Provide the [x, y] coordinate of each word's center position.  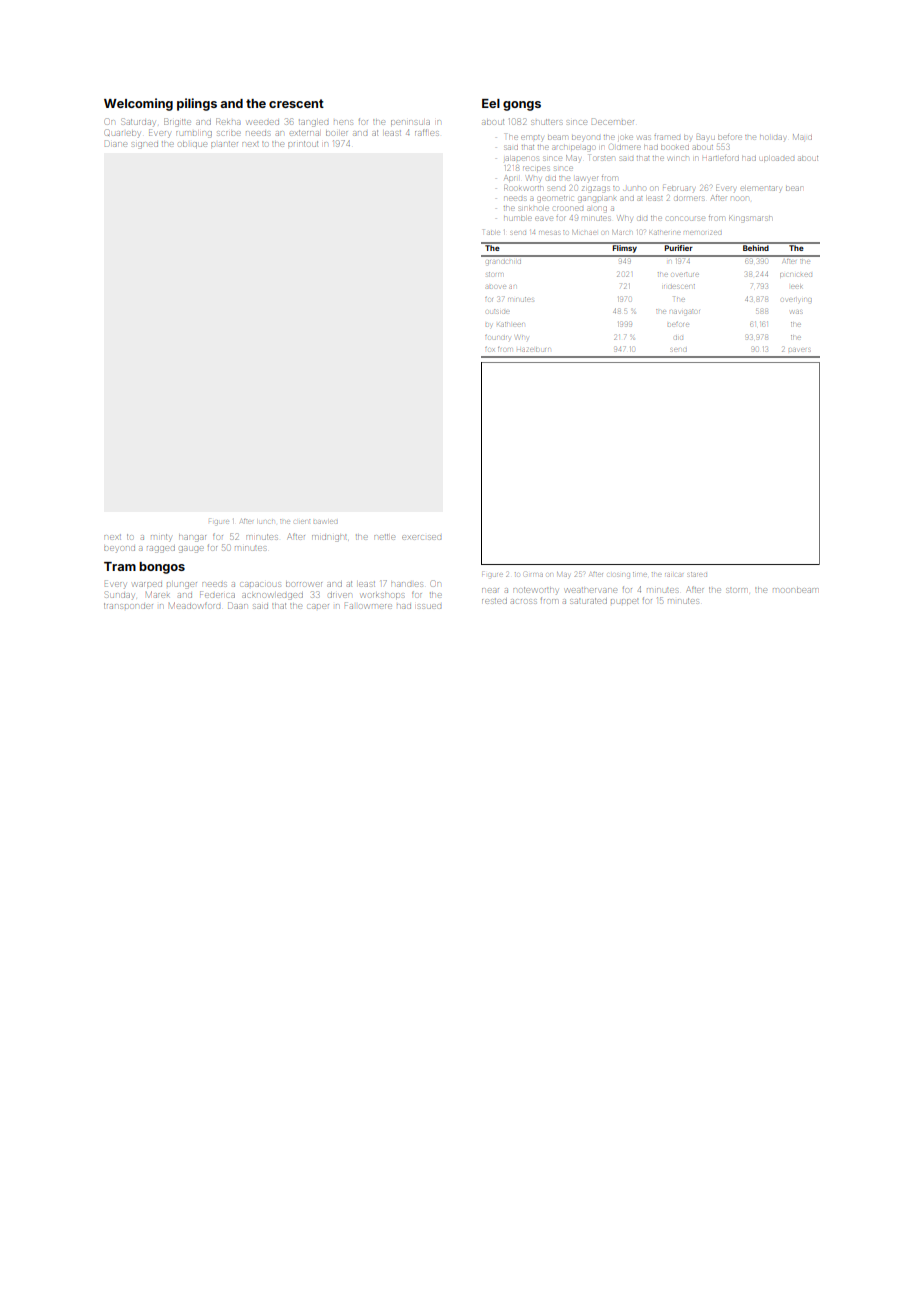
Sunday [119, 595]
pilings [197, 104]
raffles [427, 132]
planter [224, 144]
